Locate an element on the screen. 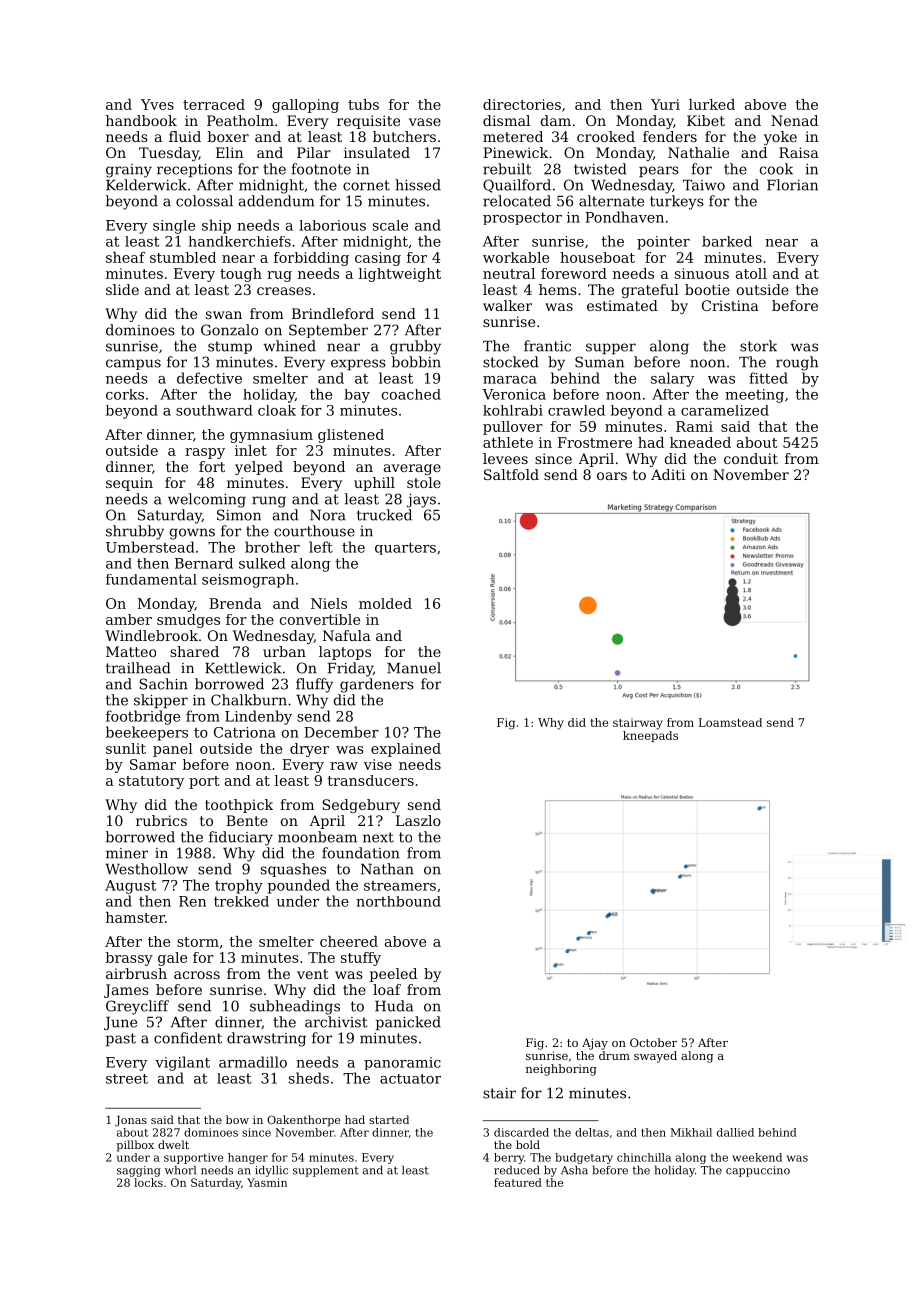 This screenshot has width=924, height=1308. conduit is located at coordinates (751, 458).
